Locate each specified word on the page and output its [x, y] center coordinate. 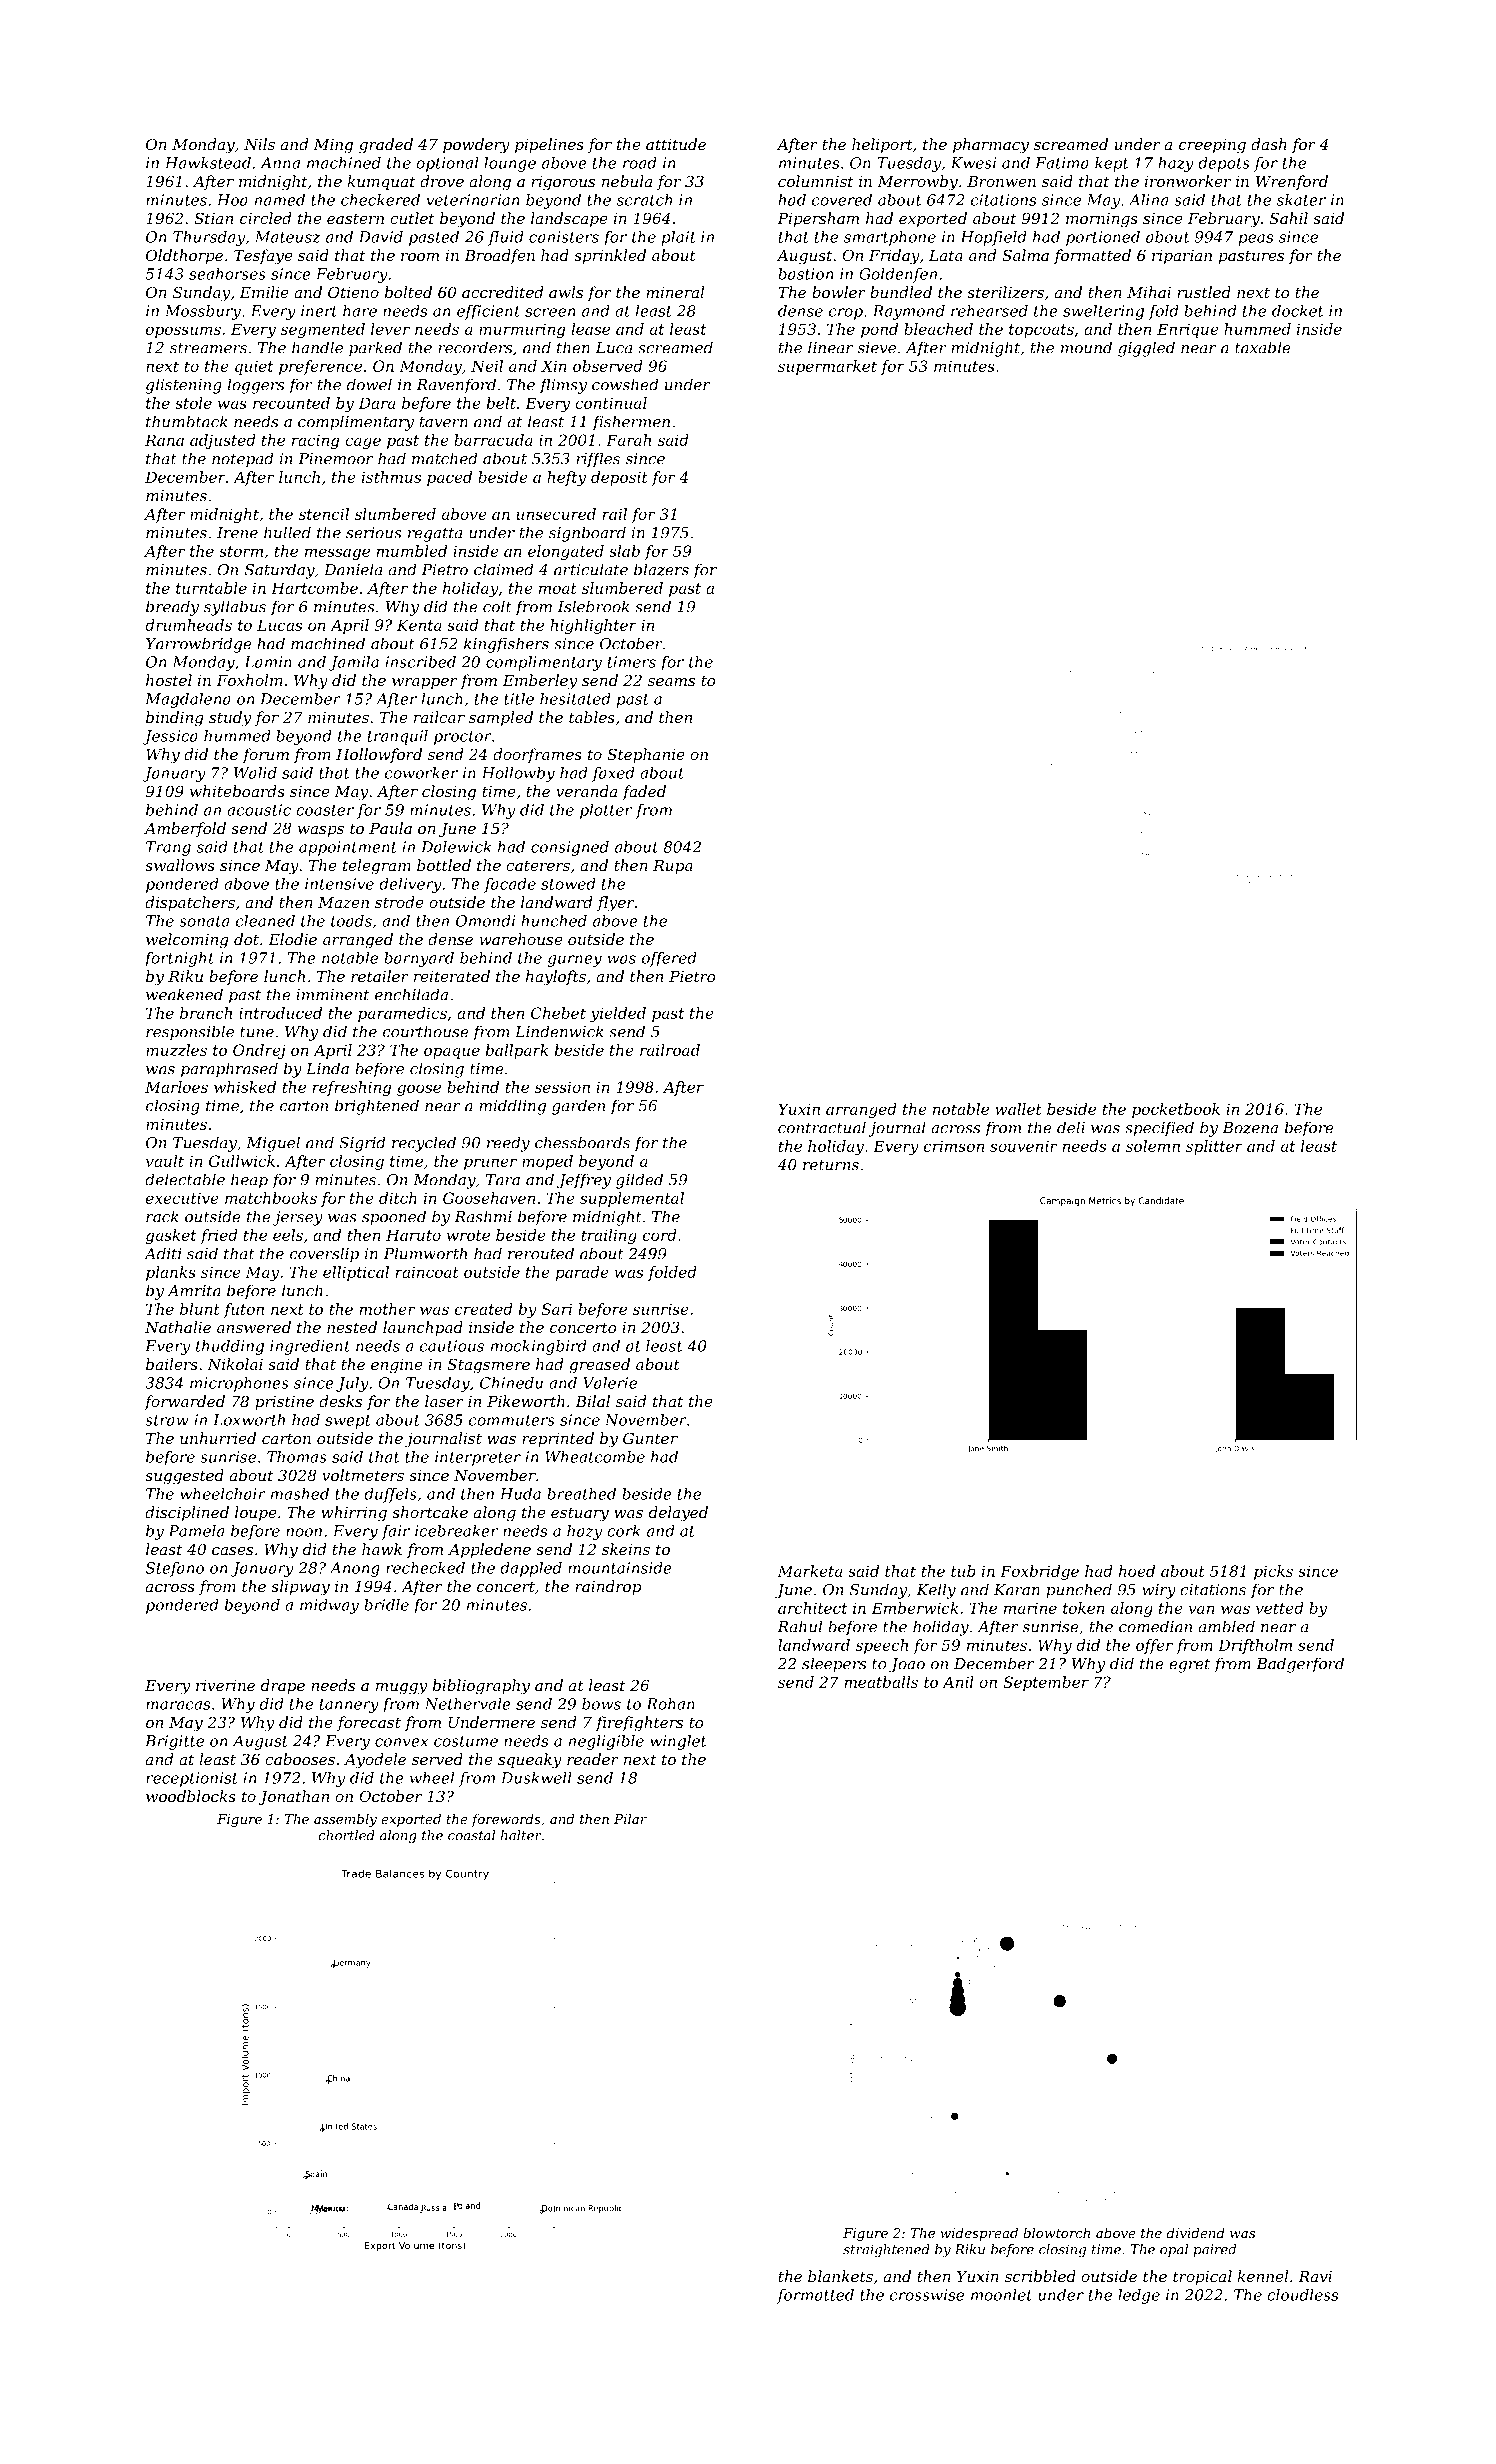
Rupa [673, 867]
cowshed [625, 384]
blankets [840, 2276]
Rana [164, 440]
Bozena [1250, 1128]
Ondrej [259, 1051]
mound [1086, 347]
